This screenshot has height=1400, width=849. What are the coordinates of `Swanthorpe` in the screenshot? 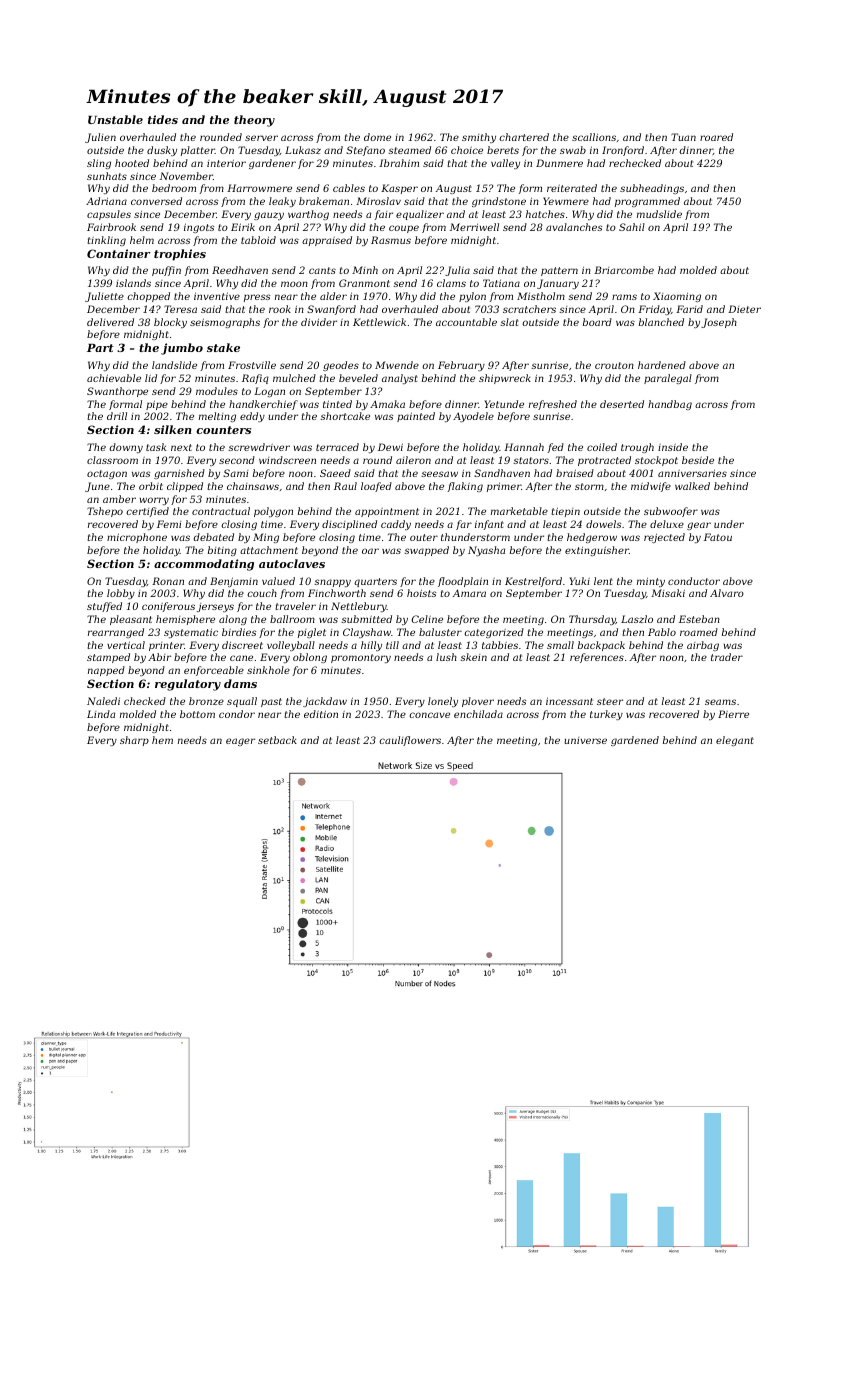 It's located at (117, 392).
